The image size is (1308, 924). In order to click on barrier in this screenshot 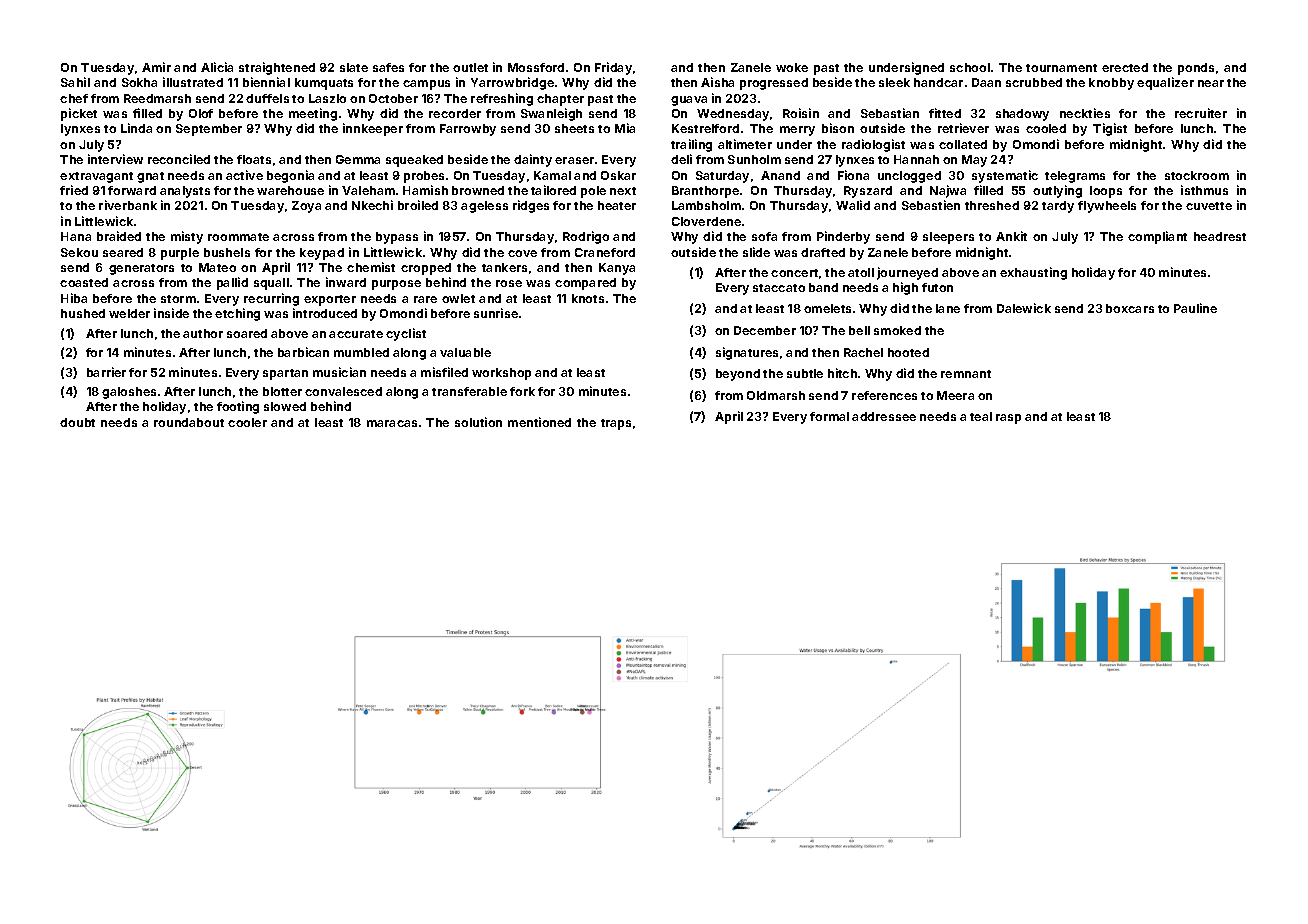, I will do `click(106, 372)`.
